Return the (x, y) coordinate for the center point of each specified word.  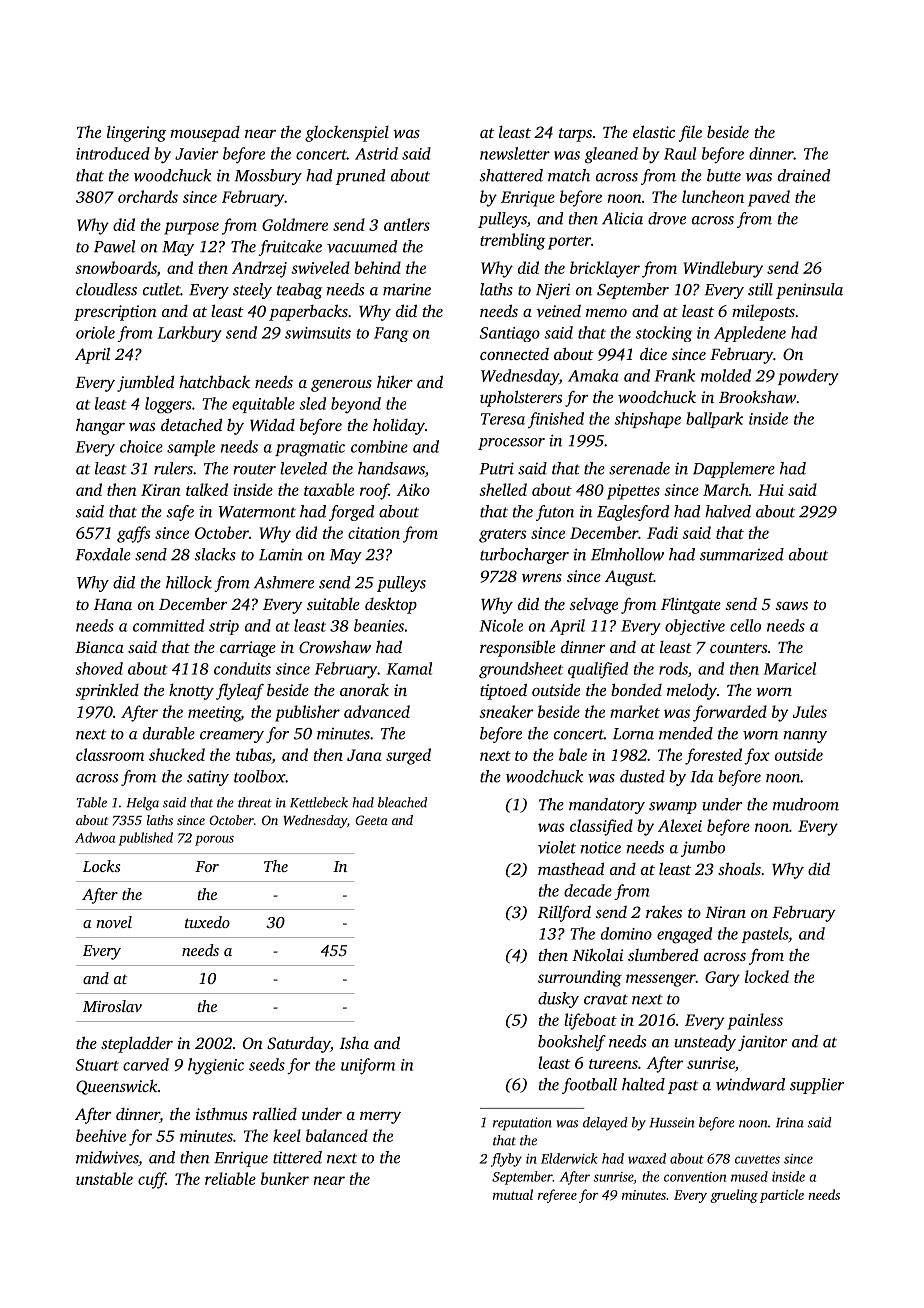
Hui (771, 490)
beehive (101, 1135)
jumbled (145, 383)
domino (626, 933)
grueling (734, 1196)
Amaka (593, 375)
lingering (136, 134)
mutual (513, 1194)
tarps (575, 135)
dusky (558, 1000)
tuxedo (207, 922)
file (690, 133)
